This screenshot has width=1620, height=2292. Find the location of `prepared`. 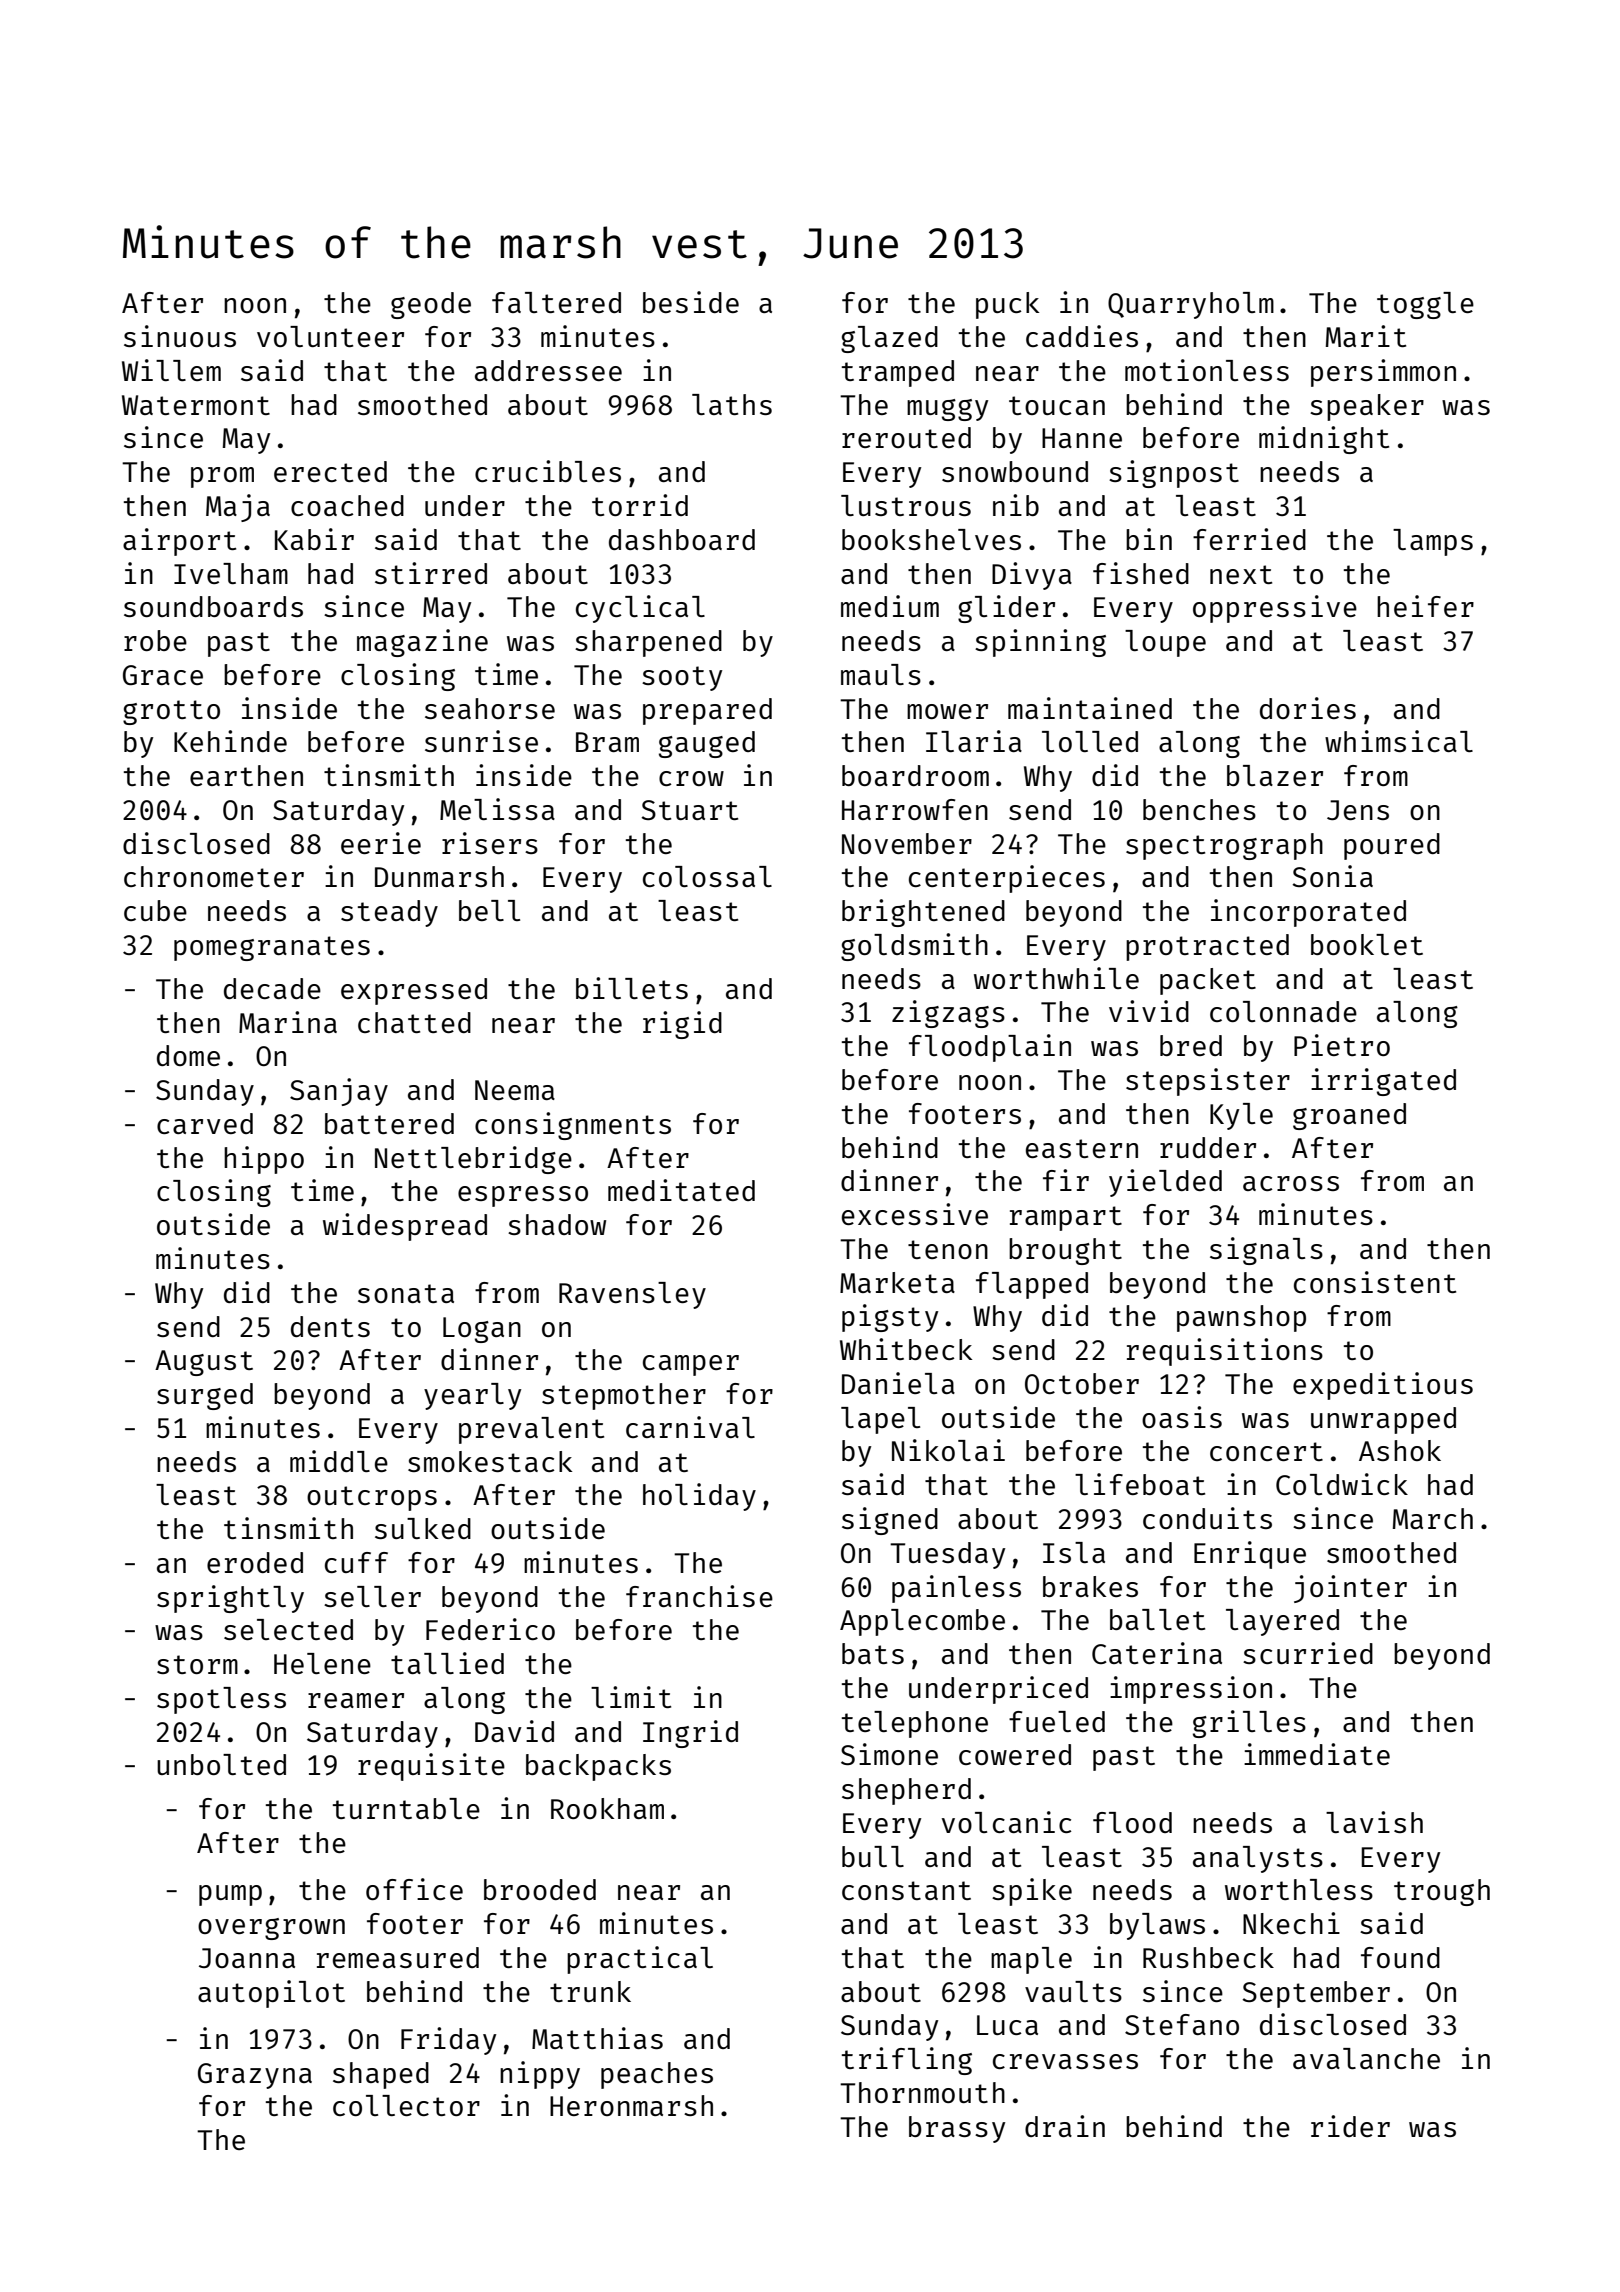

prepared is located at coordinates (707, 711).
